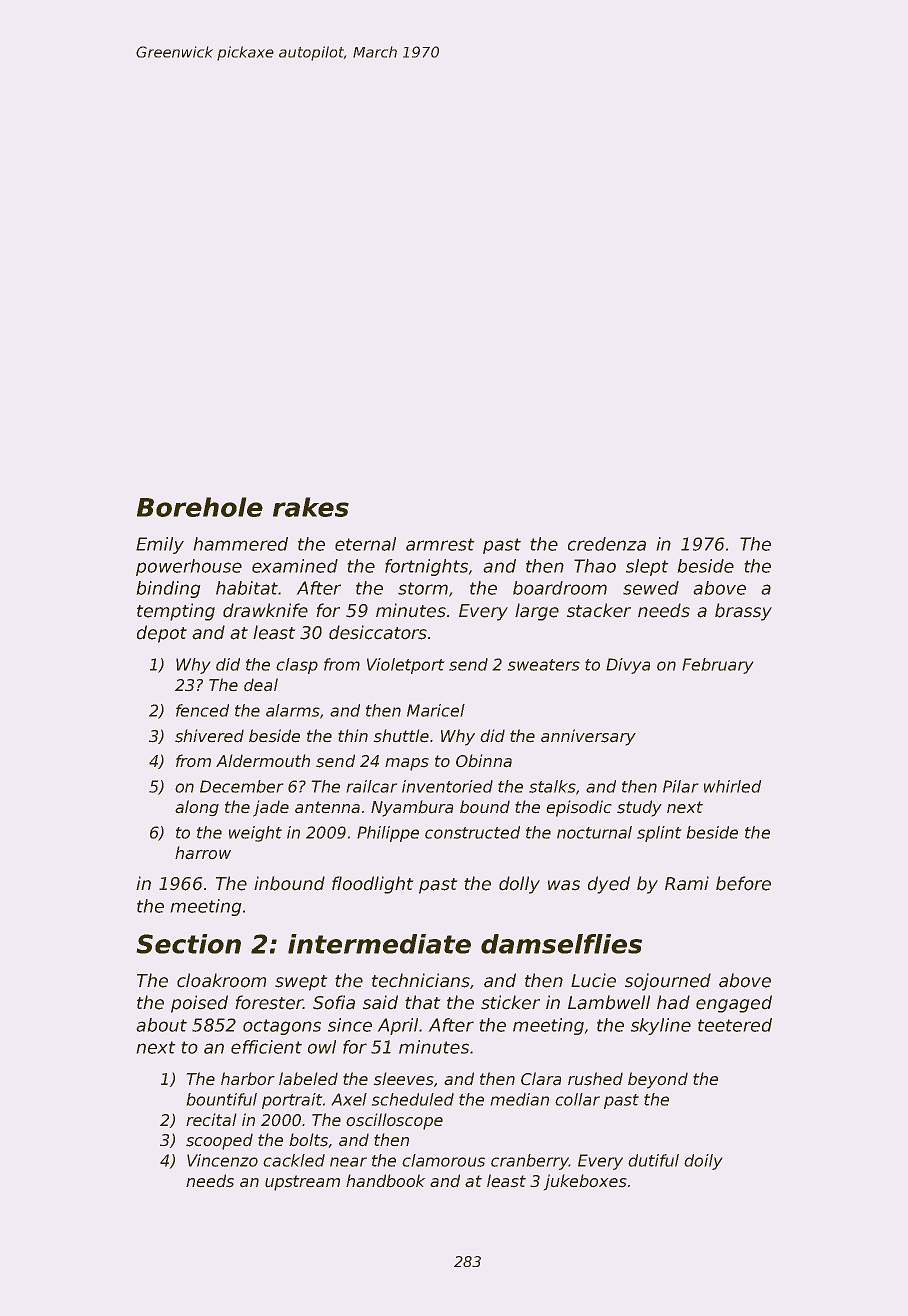 Image resolution: width=908 pixels, height=1316 pixels. I want to click on doily, so click(703, 1162).
